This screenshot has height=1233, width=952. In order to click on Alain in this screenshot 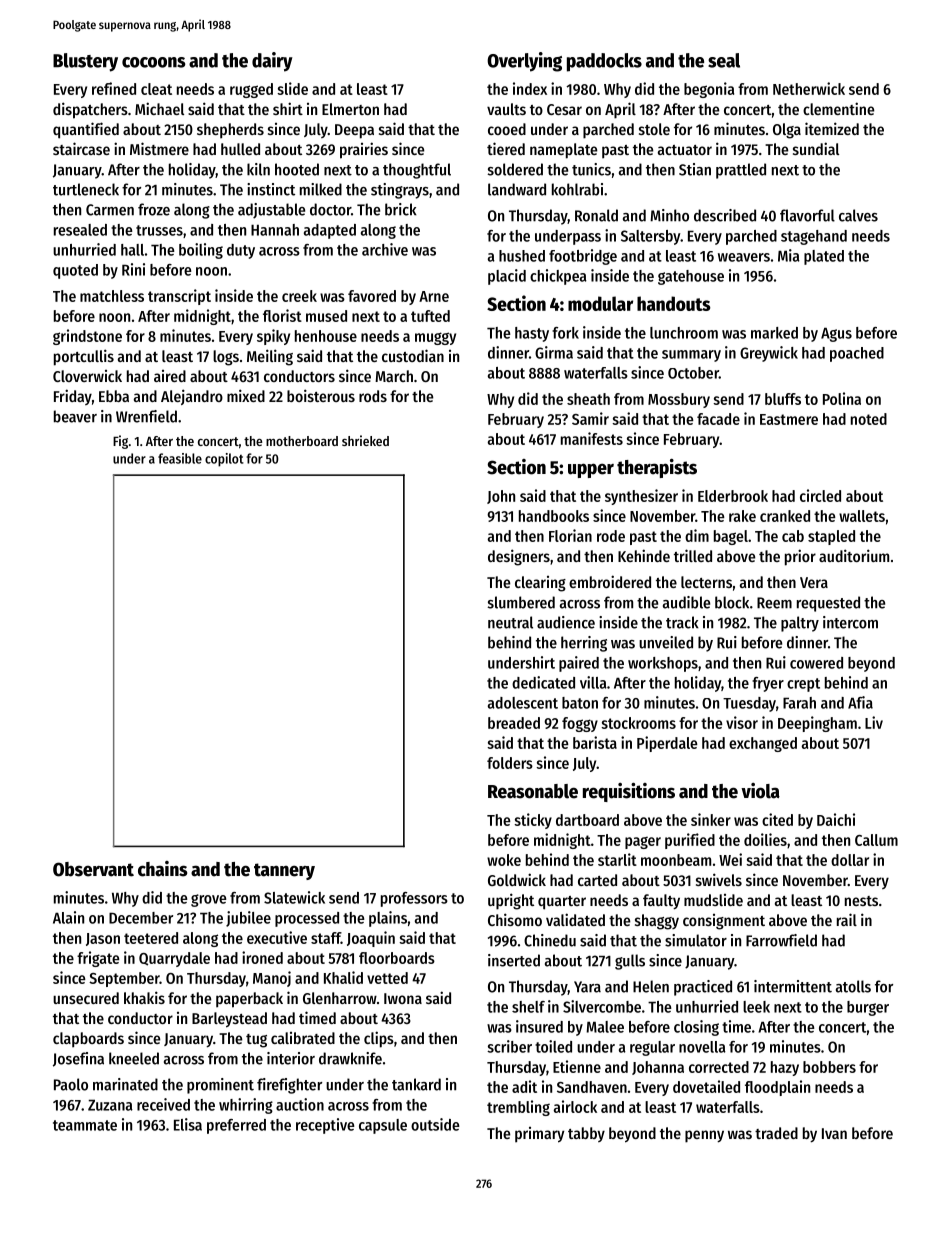, I will do `click(68, 917)`.
